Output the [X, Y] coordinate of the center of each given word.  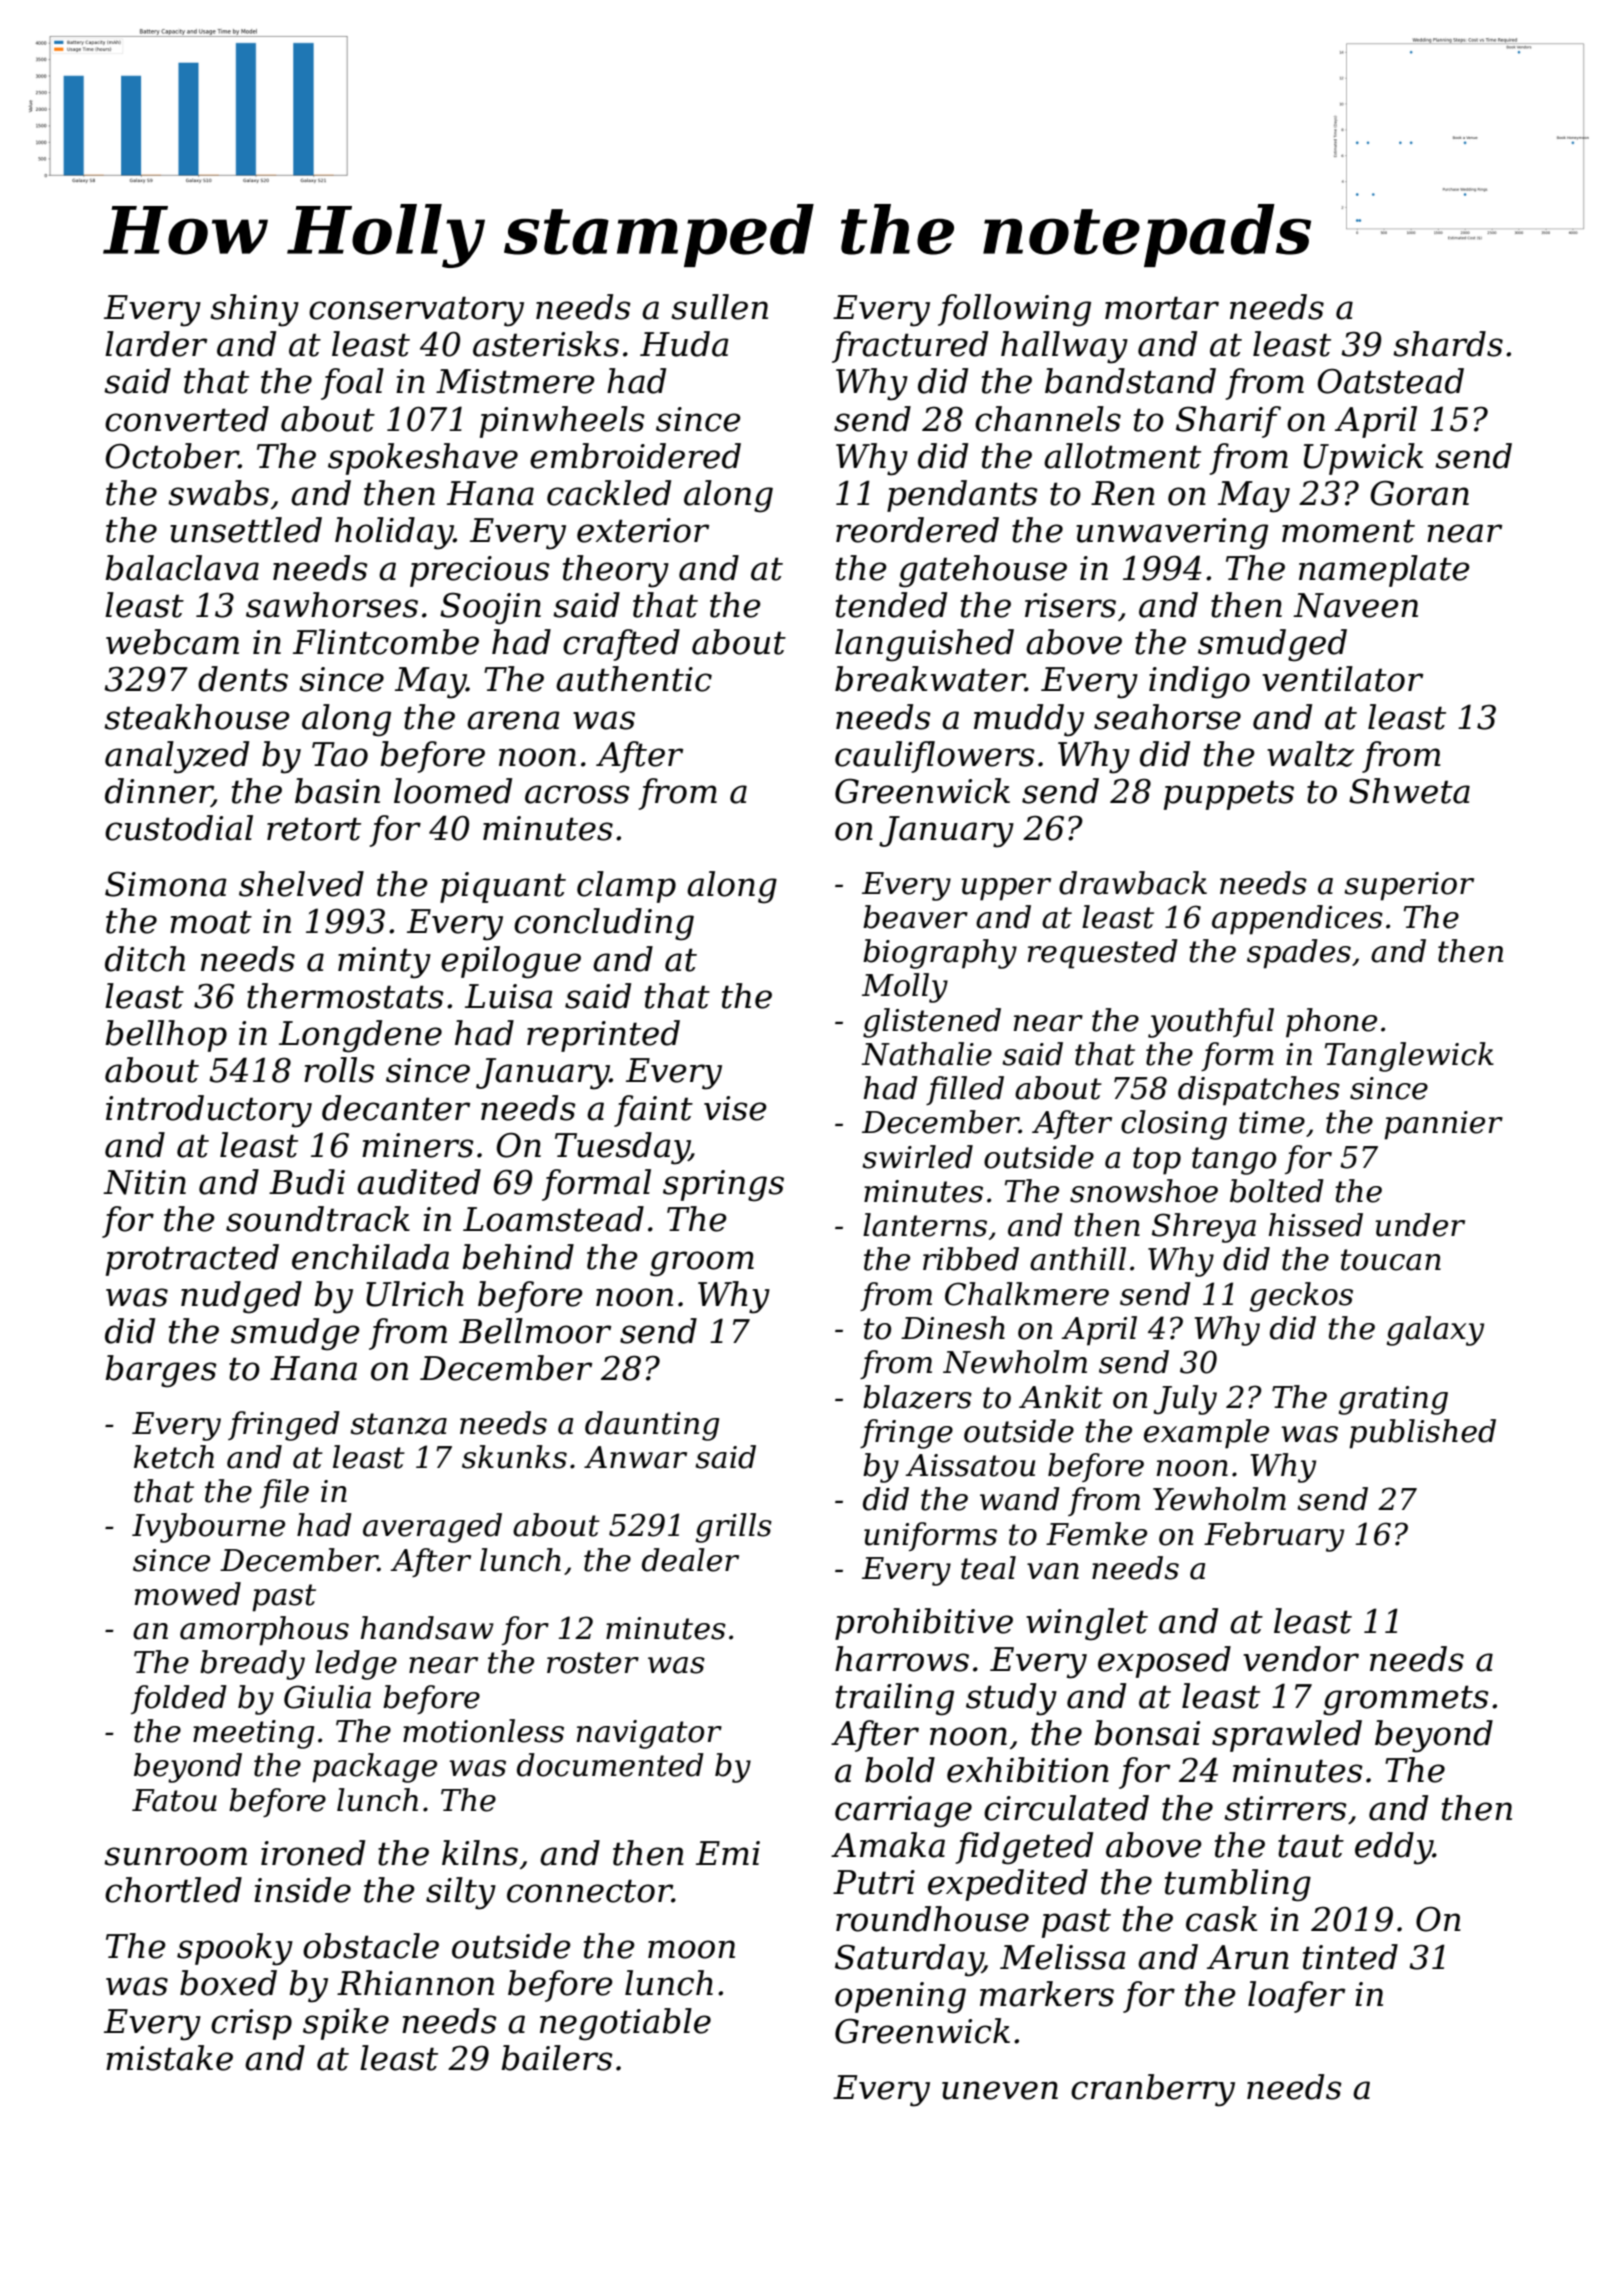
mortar [1162, 308]
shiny [254, 310]
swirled [917, 1157]
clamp [626, 887]
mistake [169, 2058]
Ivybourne [208, 1528]
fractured [910, 347]
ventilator [1342, 679]
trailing [895, 1699]
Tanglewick [1409, 1057]
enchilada [370, 1257]
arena [513, 720]
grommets [1406, 1701]
